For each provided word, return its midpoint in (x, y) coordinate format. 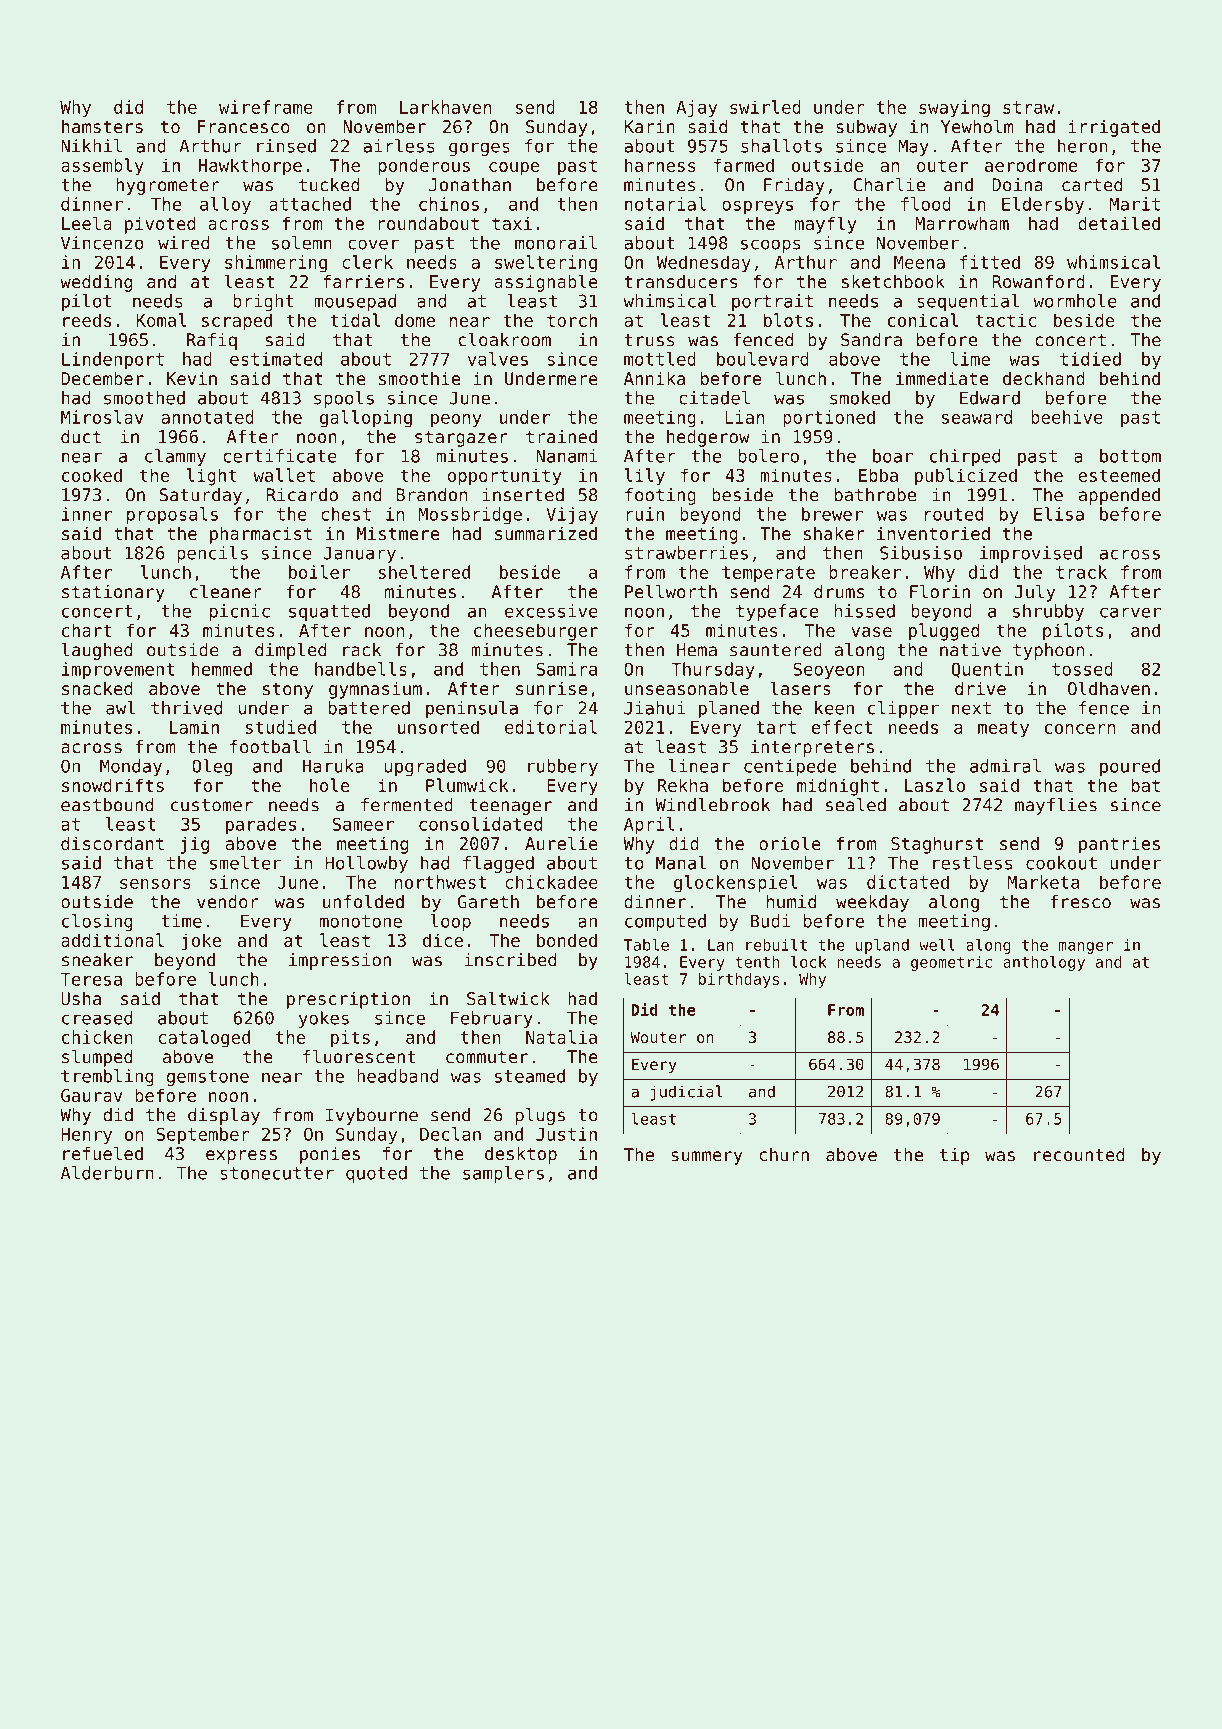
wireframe (266, 107)
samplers (503, 1174)
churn (784, 1155)
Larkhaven (445, 107)
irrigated (1114, 128)
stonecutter (277, 1173)
